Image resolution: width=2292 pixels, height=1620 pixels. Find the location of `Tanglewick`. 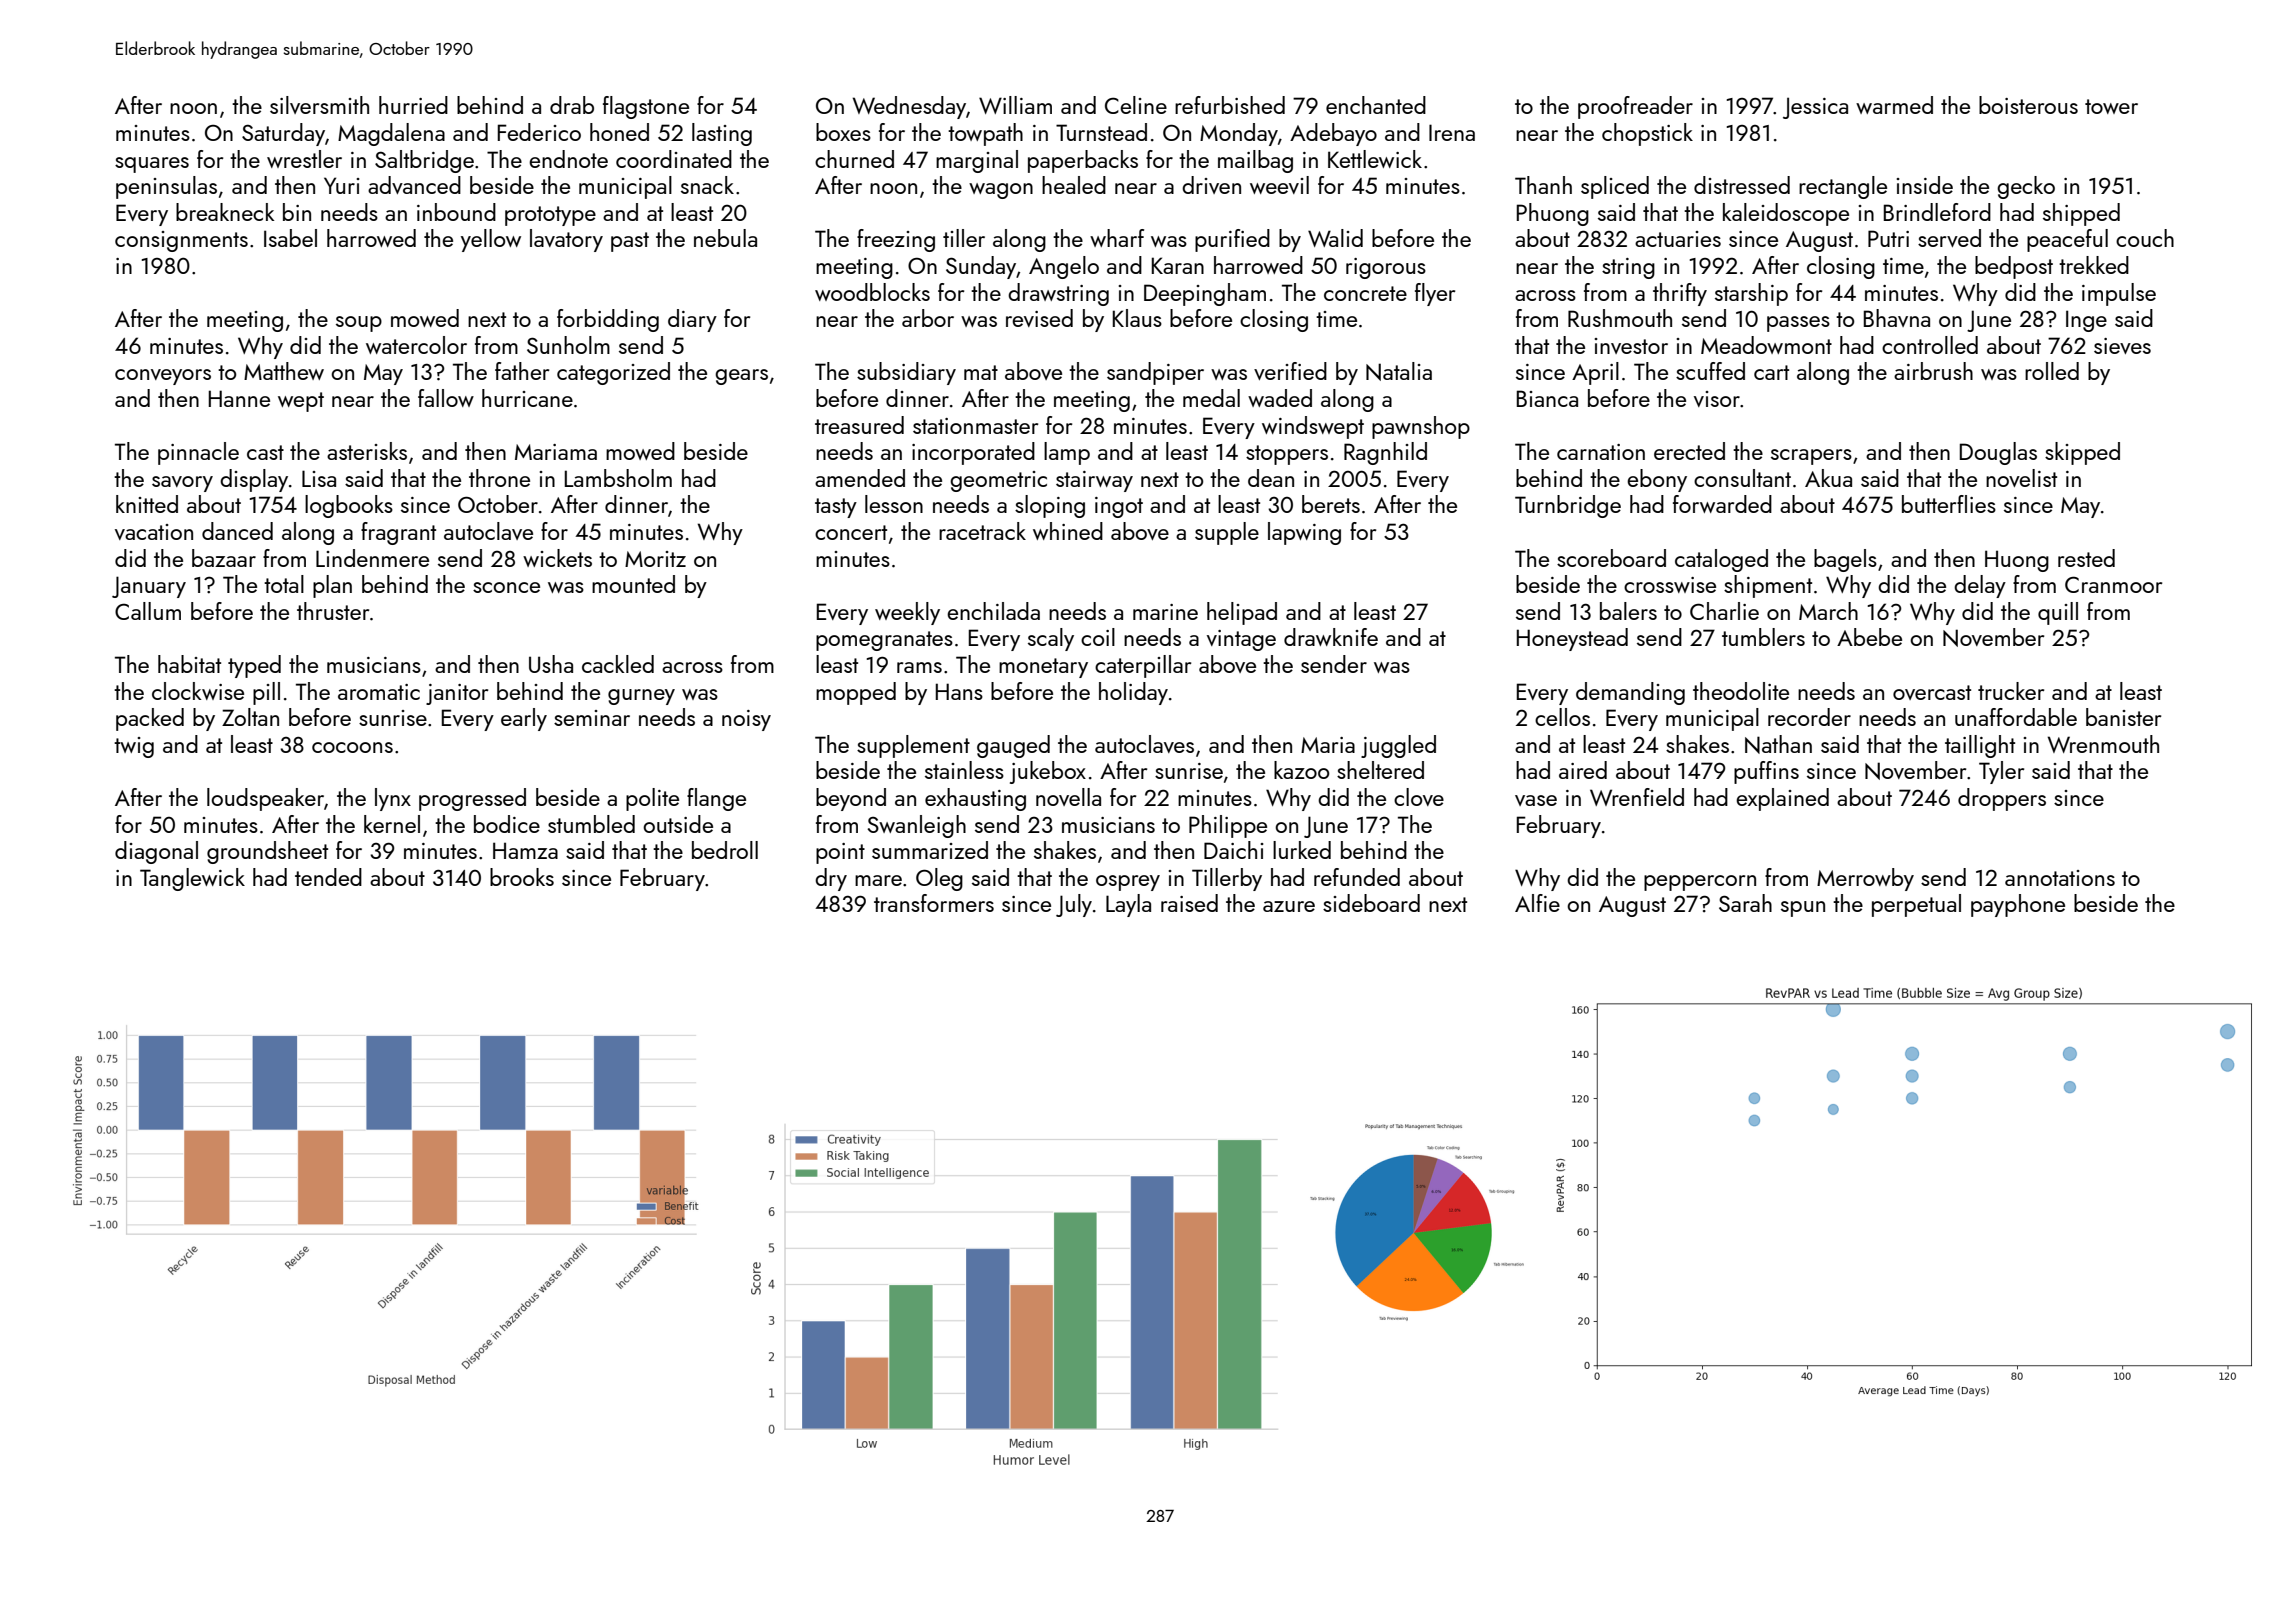

Tanglewick is located at coordinates (192, 879).
